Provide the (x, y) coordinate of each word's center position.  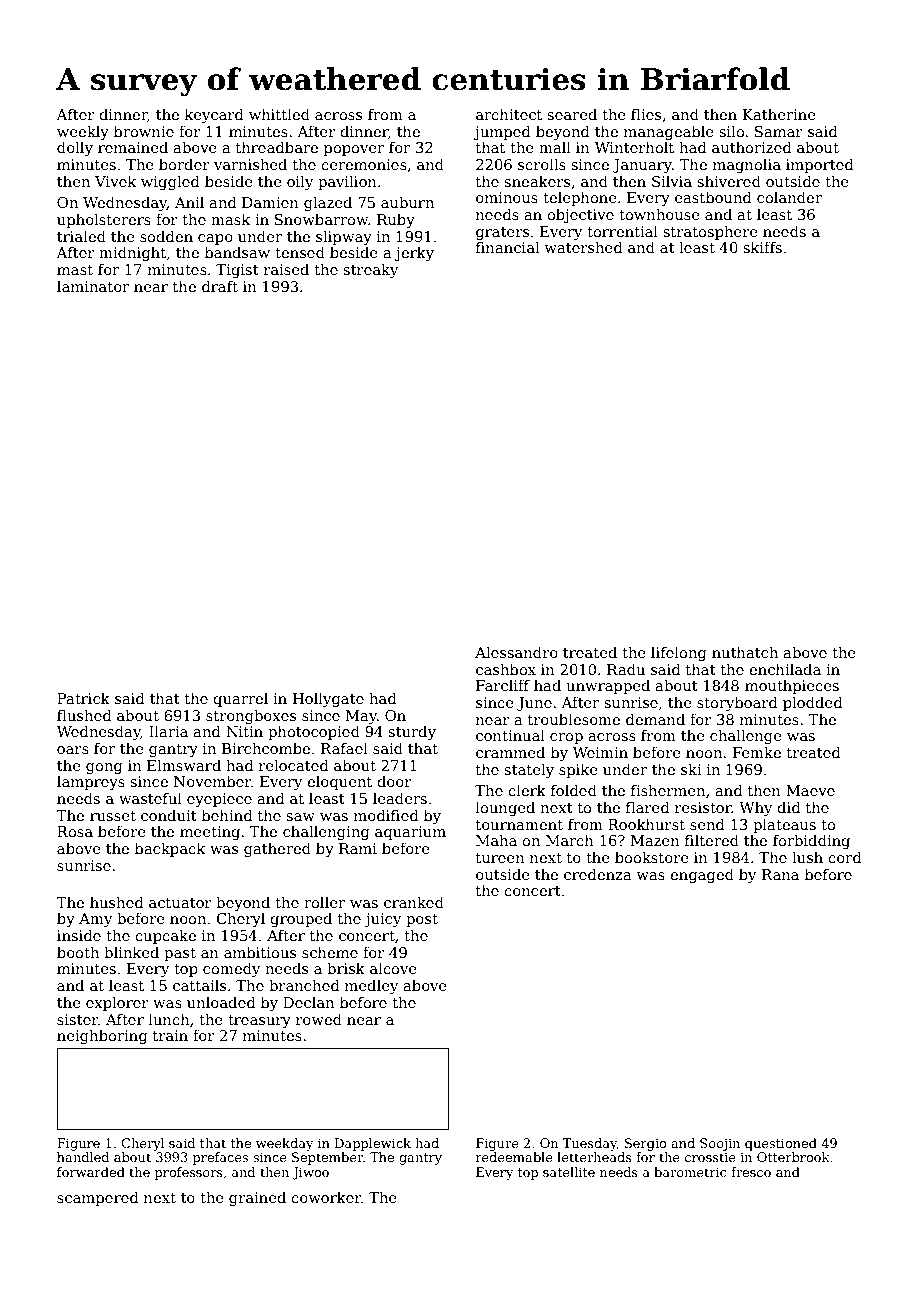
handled (83, 1157)
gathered (277, 849)
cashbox (506, 669)
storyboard (737, 703)
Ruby (396, 220)
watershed (583, 247)
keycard (214, 115)
